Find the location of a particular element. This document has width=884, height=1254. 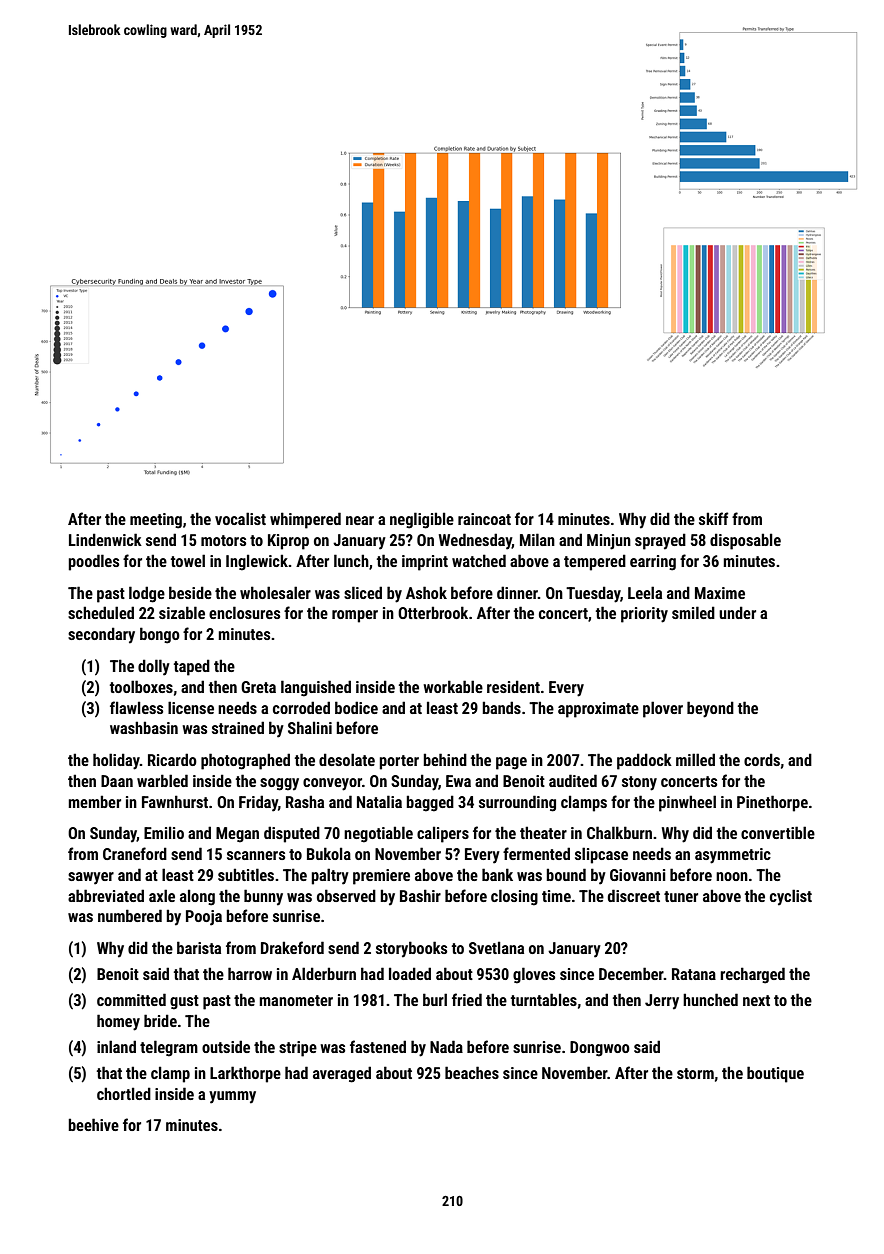

storm is located at coordinates (695, 1073).
